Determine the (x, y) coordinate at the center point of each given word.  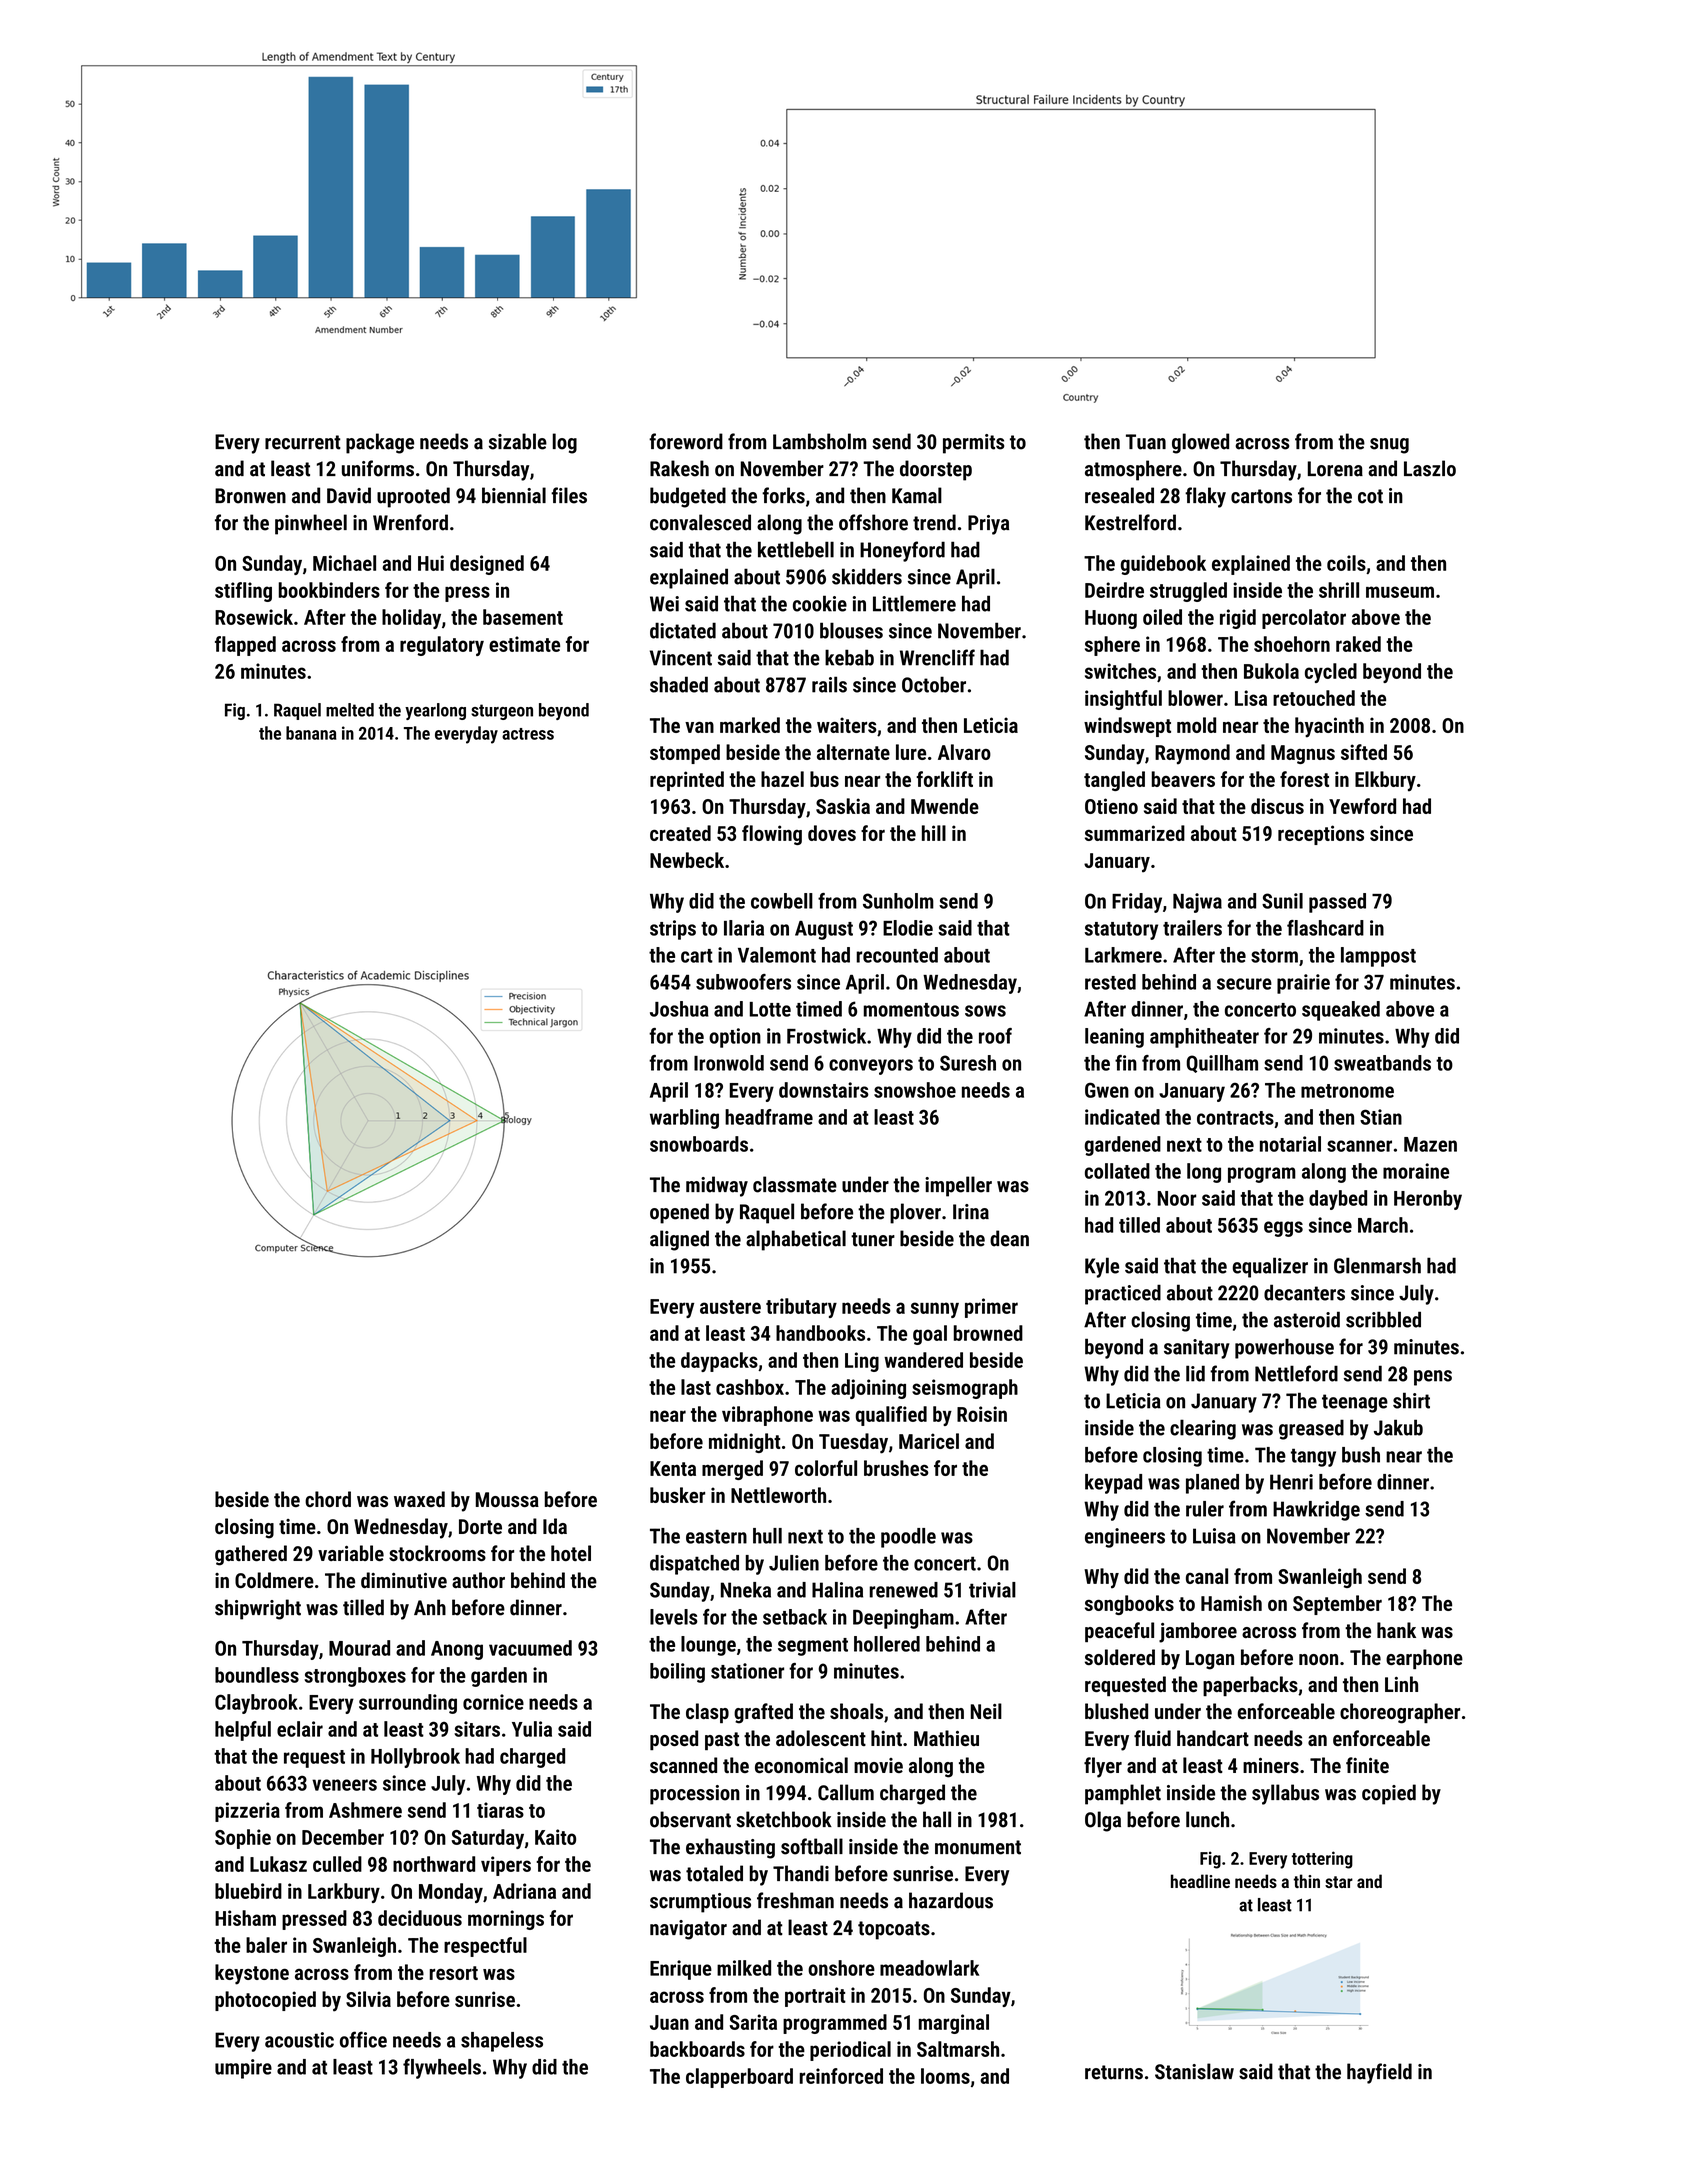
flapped (245, 646)
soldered (1120, 1657)
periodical (850, 2051)
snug (1389, 446)
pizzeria (247, 1812)
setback (795, 1617)
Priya (988, 525)
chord (328, 1499)
